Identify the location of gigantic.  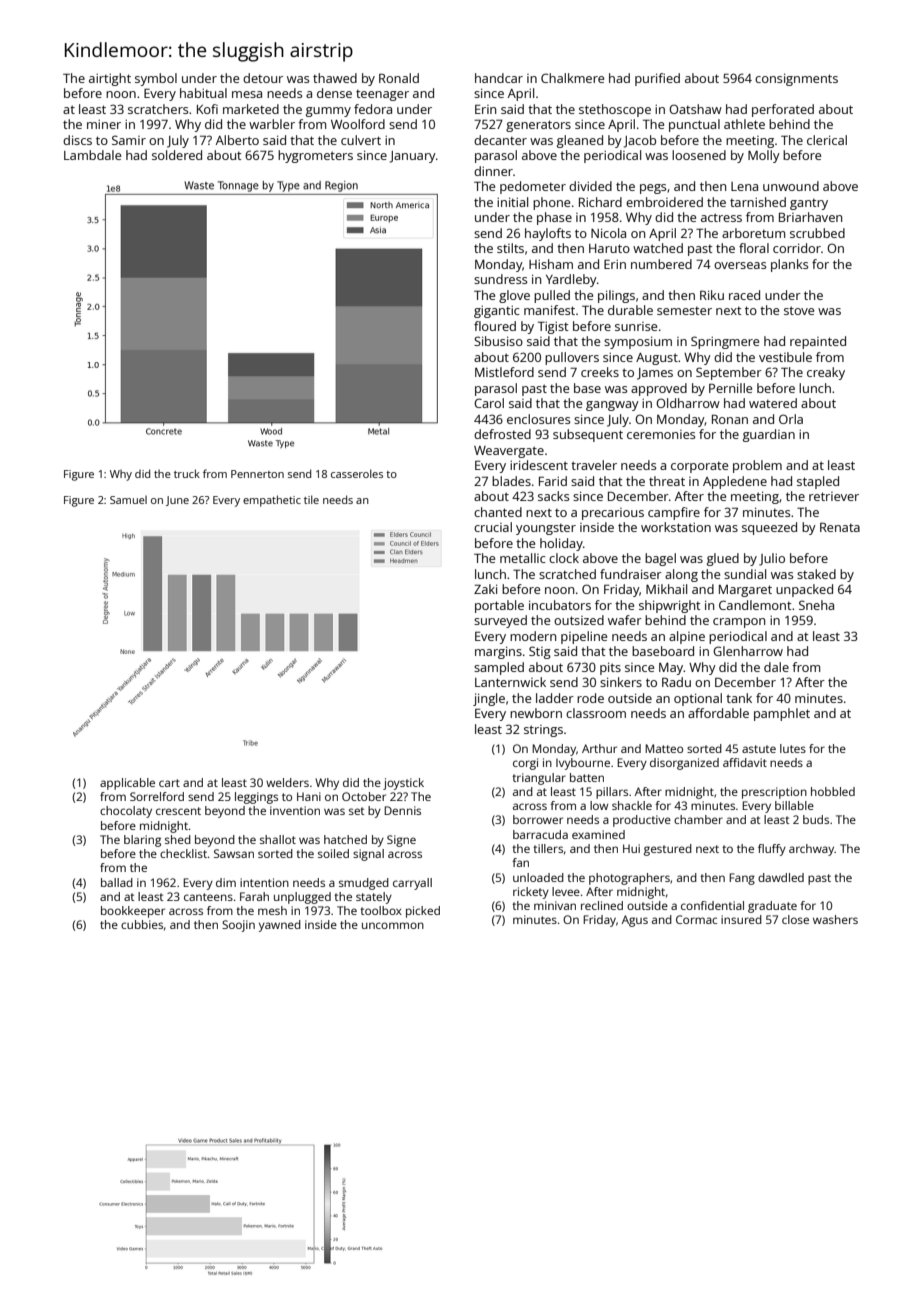
(497, 311).
